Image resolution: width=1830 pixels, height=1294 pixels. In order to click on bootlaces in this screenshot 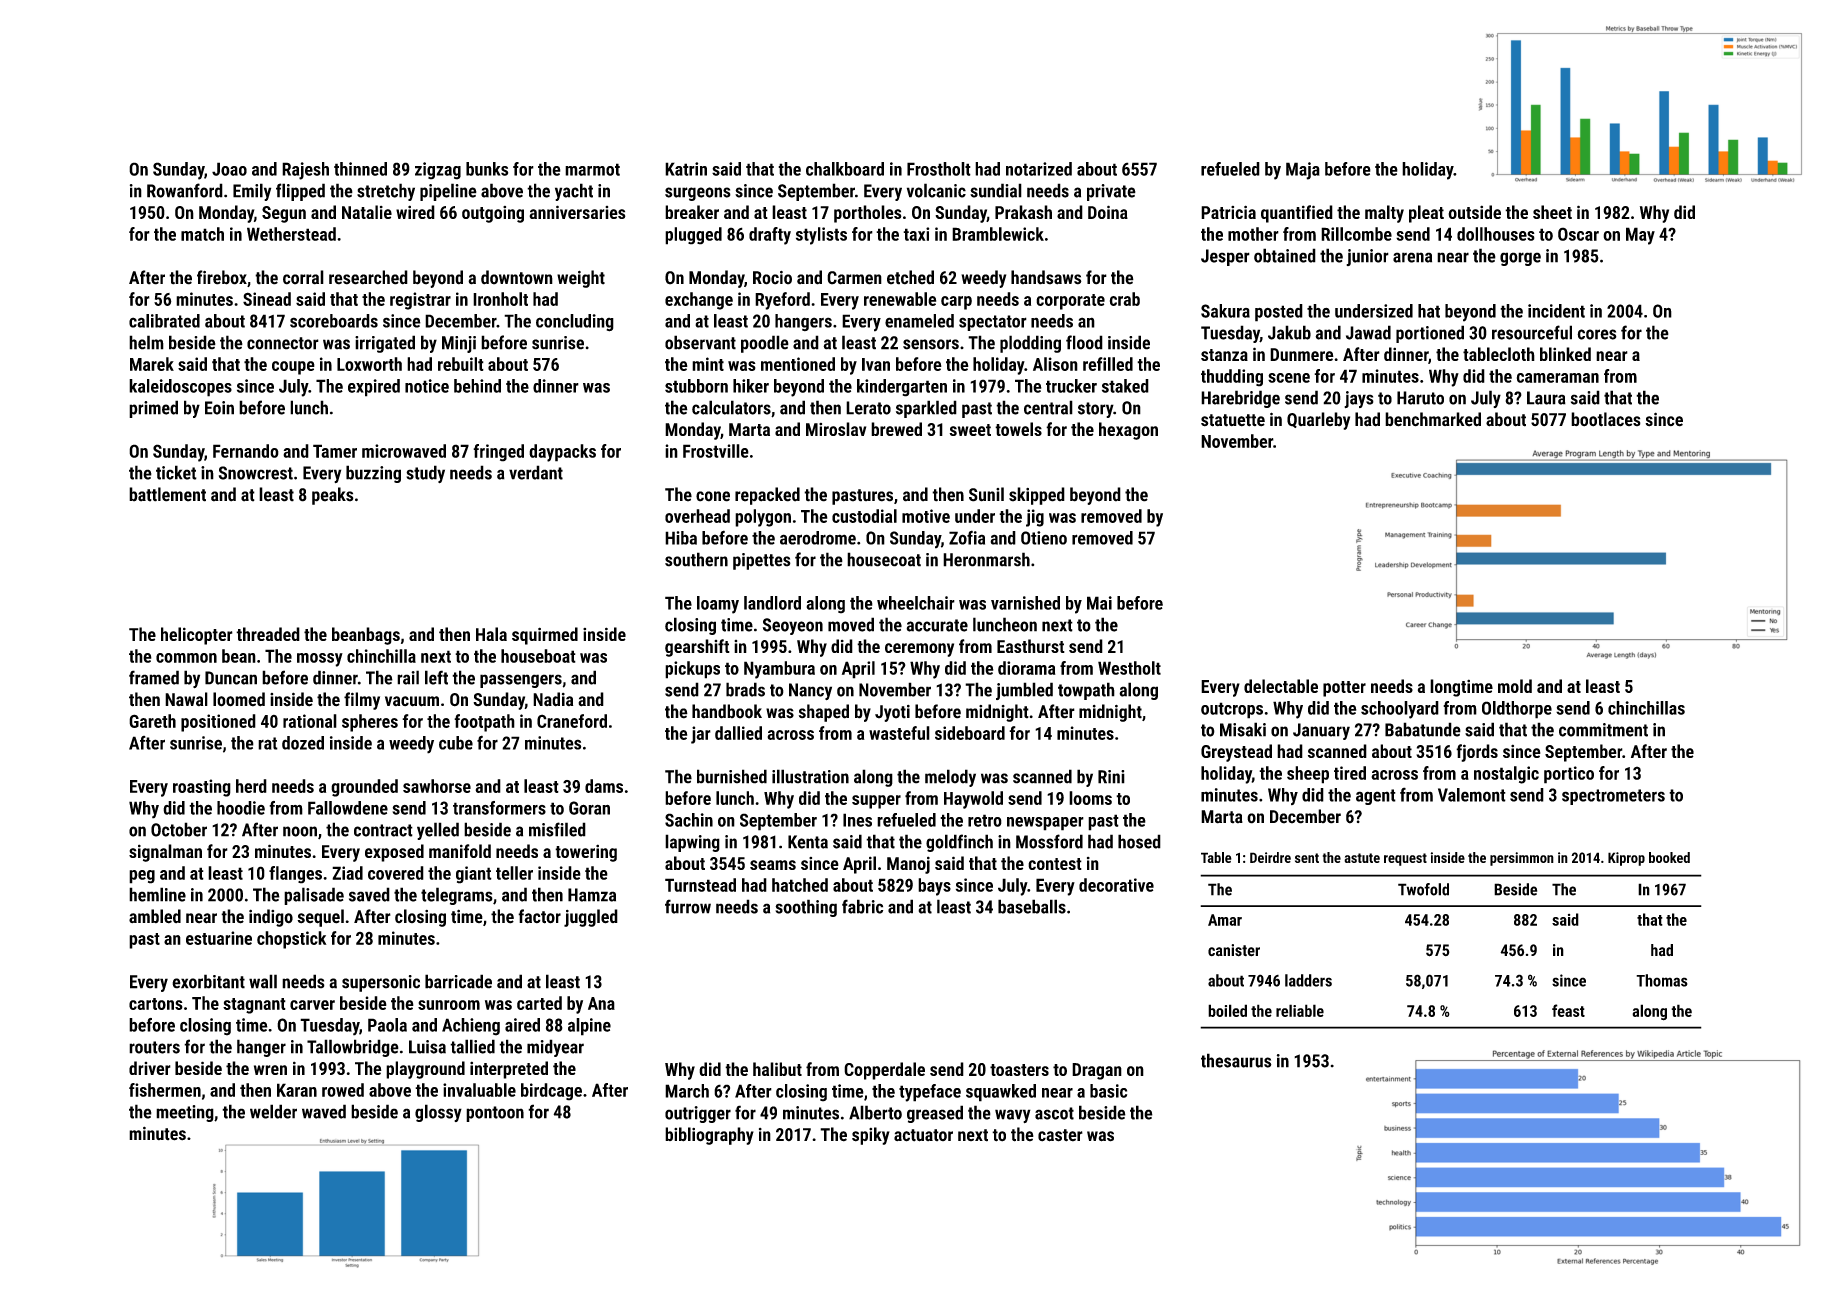, I will do `click(1606, 419)`.
